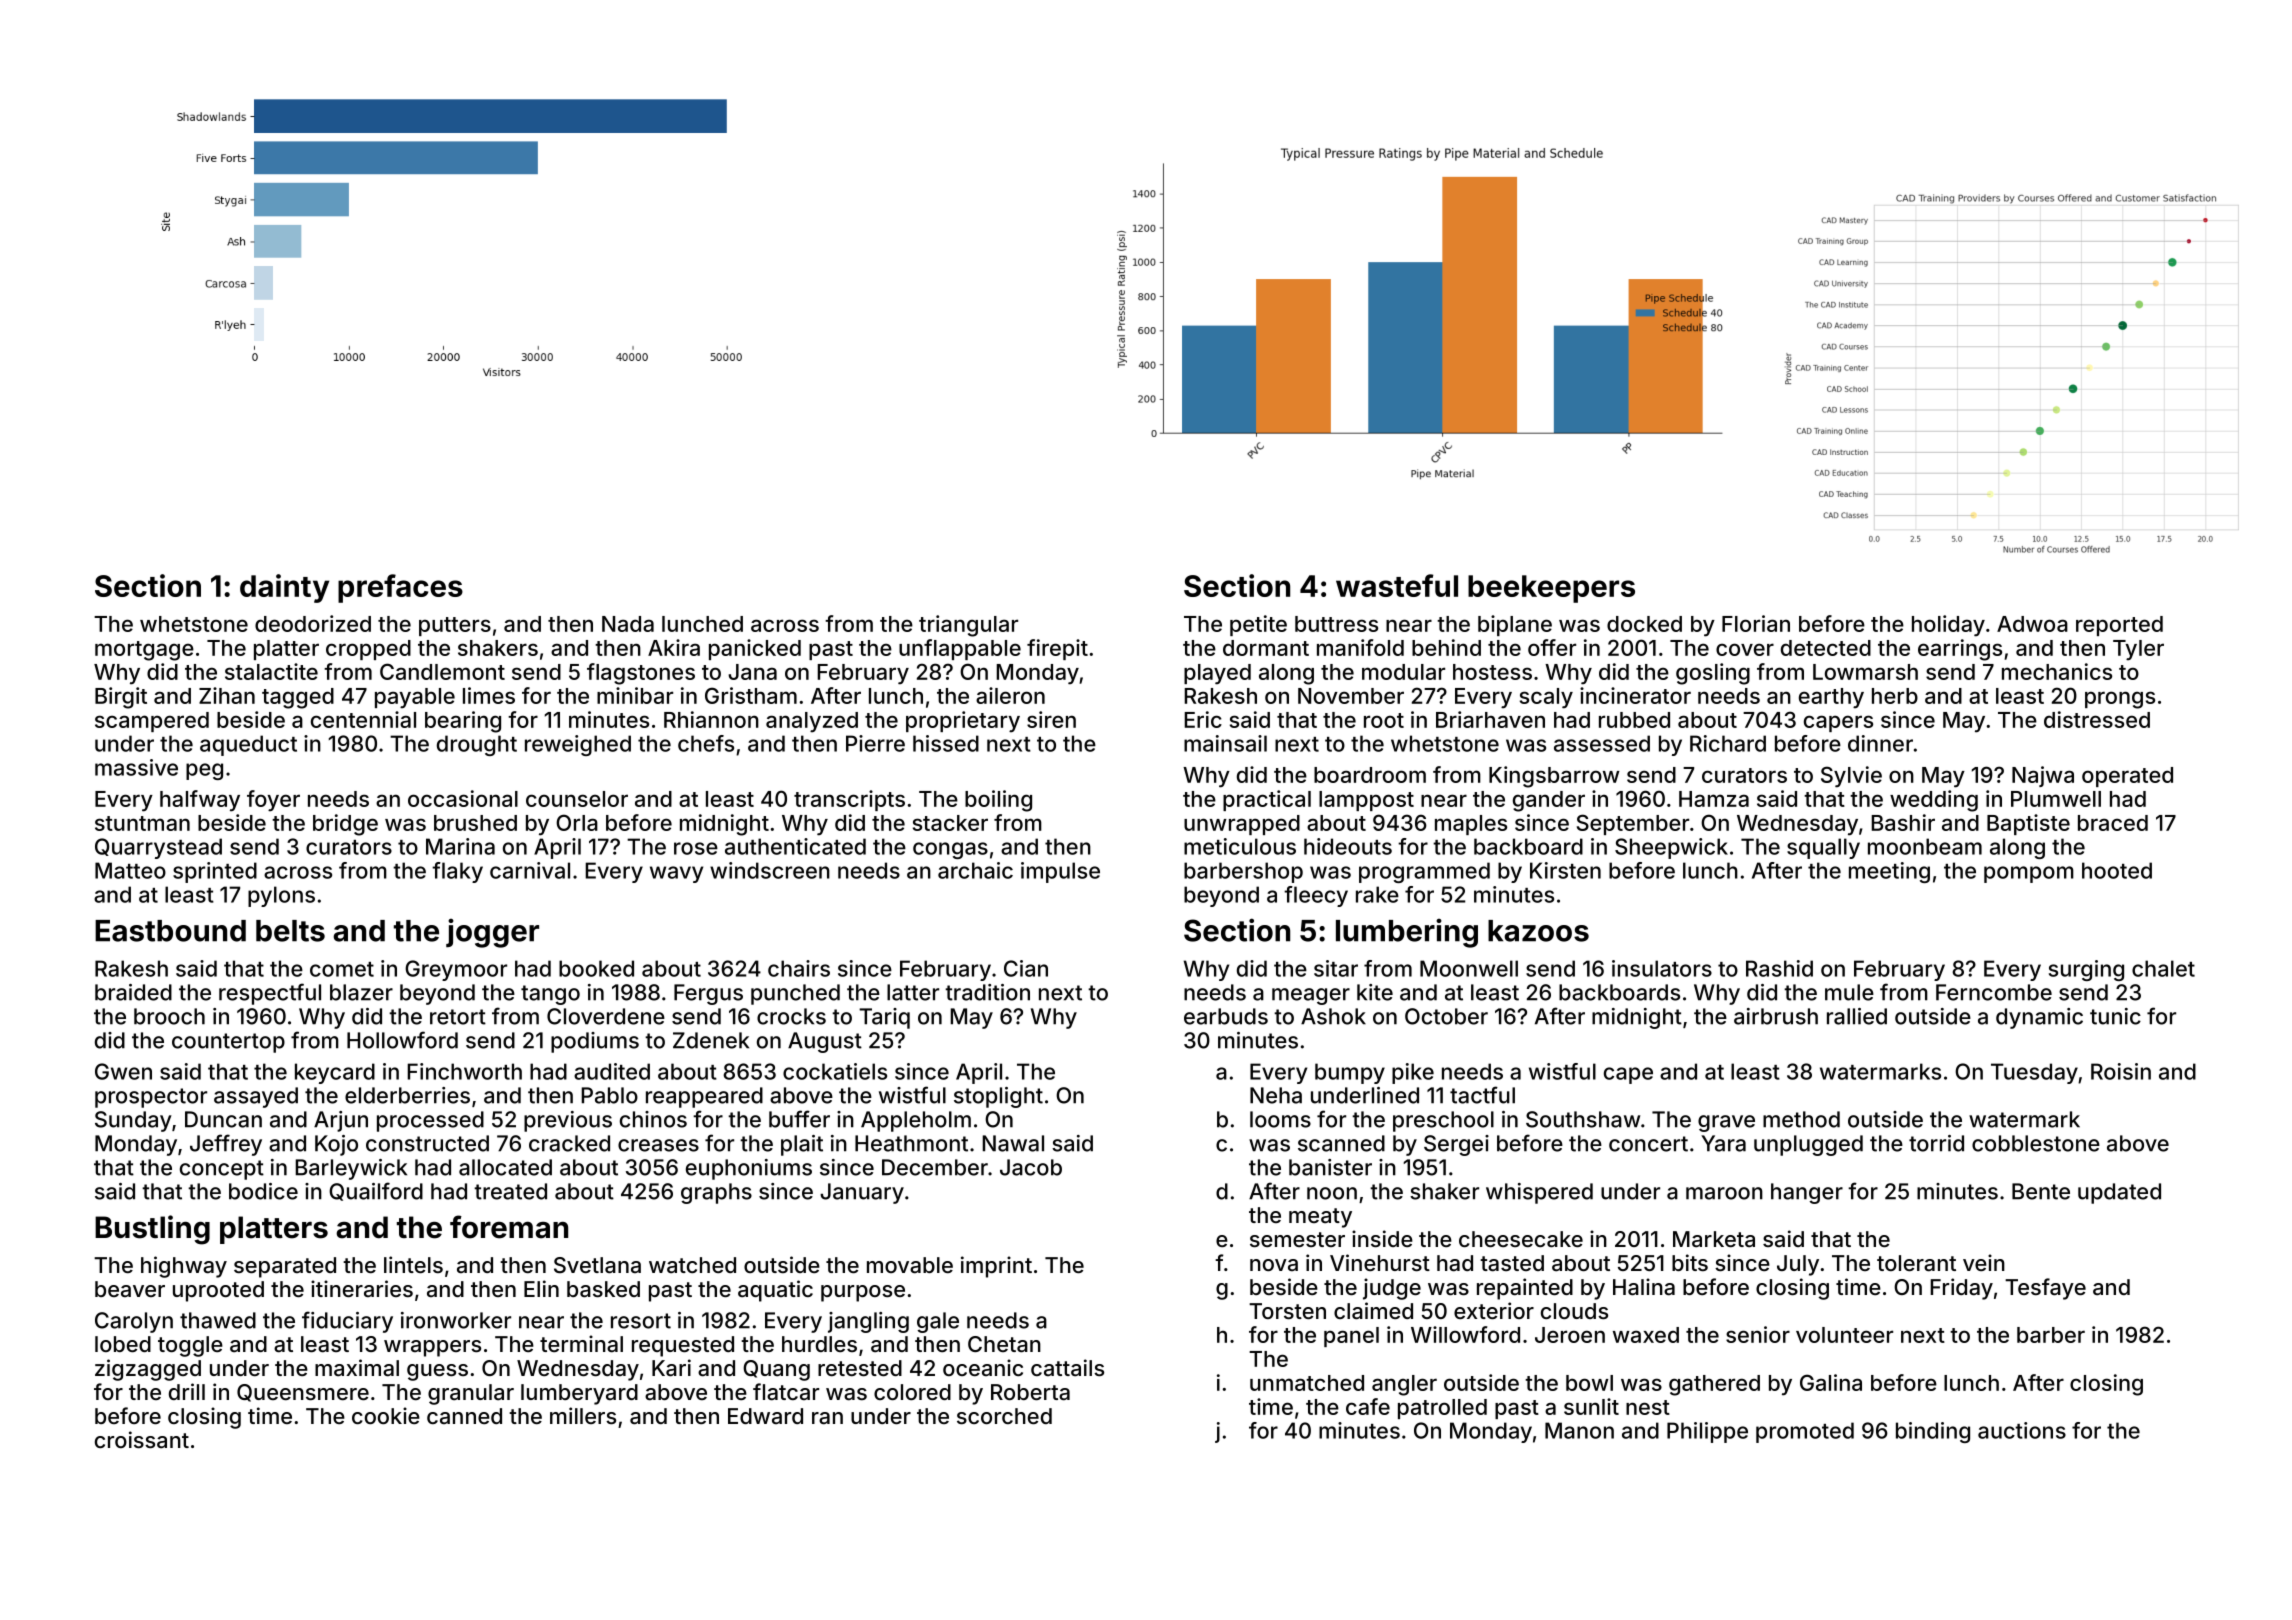 The width and height of the screenshot is (2292, 1620). I want to click on punched, so click(795, 994).
